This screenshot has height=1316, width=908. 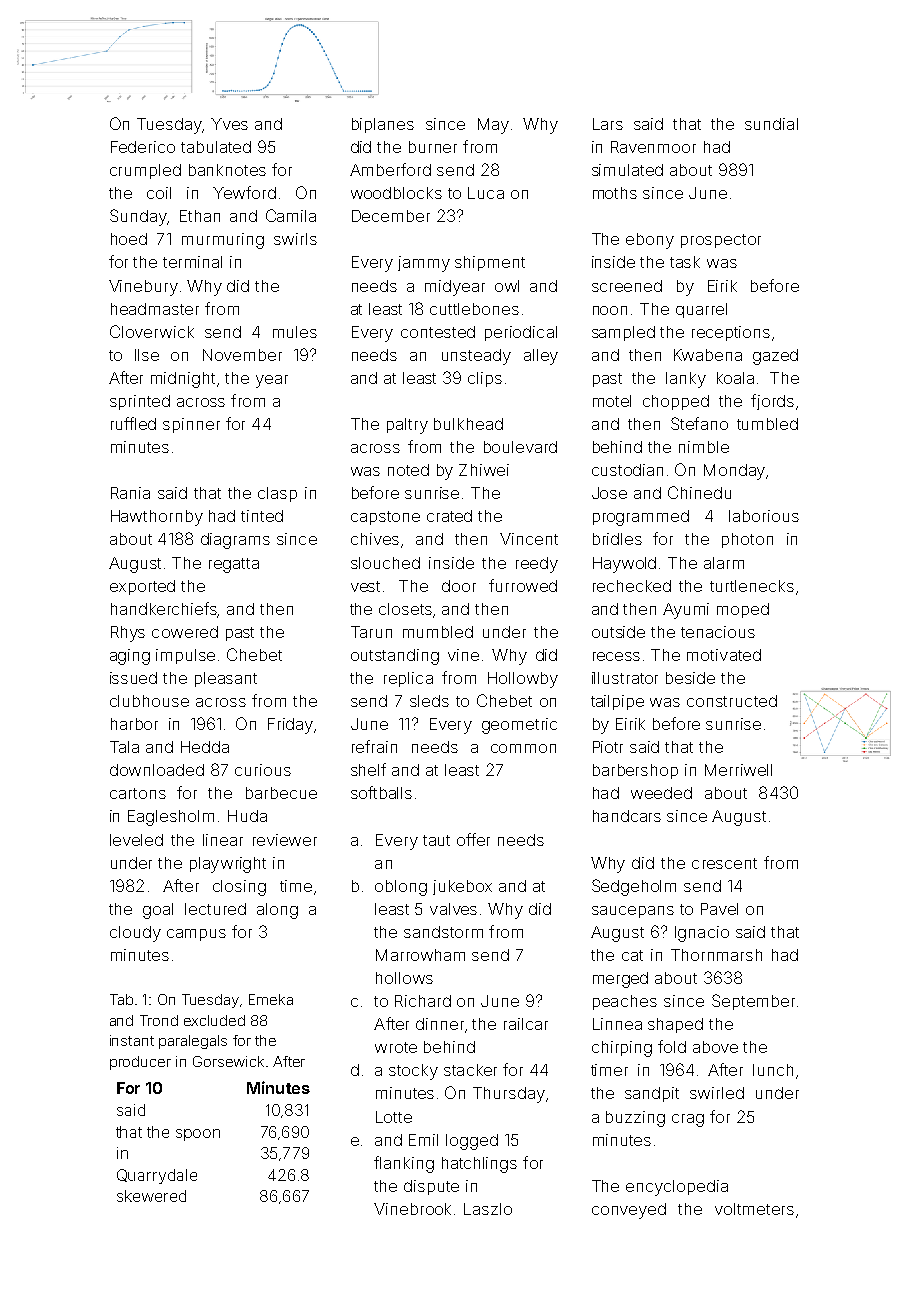 I want to click on geometric, so click(x=519, y=726).
